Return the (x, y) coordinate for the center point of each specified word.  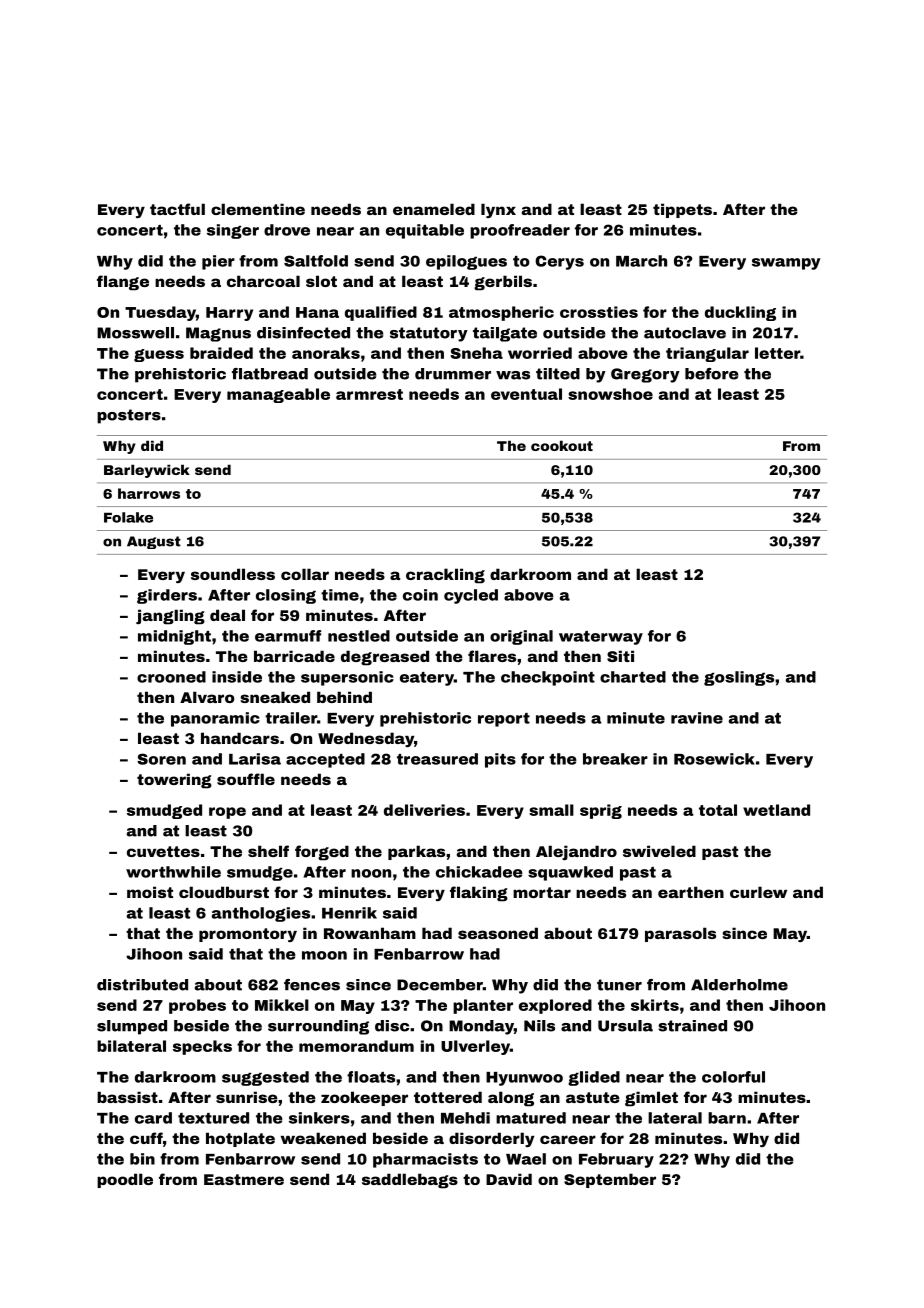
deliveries (424, 810)
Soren (161, 759)
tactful (177, 209)
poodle (125, 1180)
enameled (434, 209)
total (718, 810)
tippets (682, 210)
